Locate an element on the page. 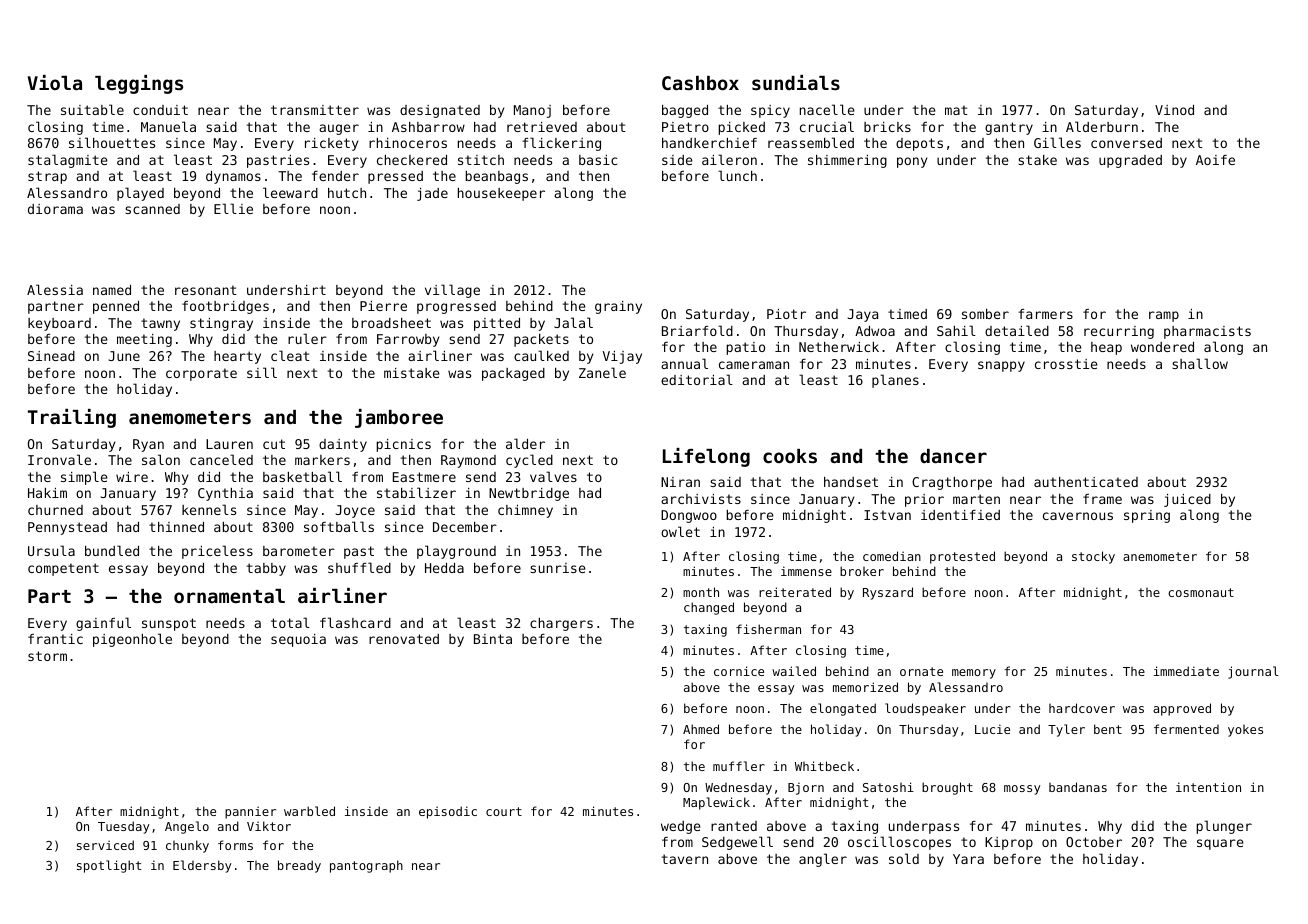  competent is located at coordinates (63, 569).
